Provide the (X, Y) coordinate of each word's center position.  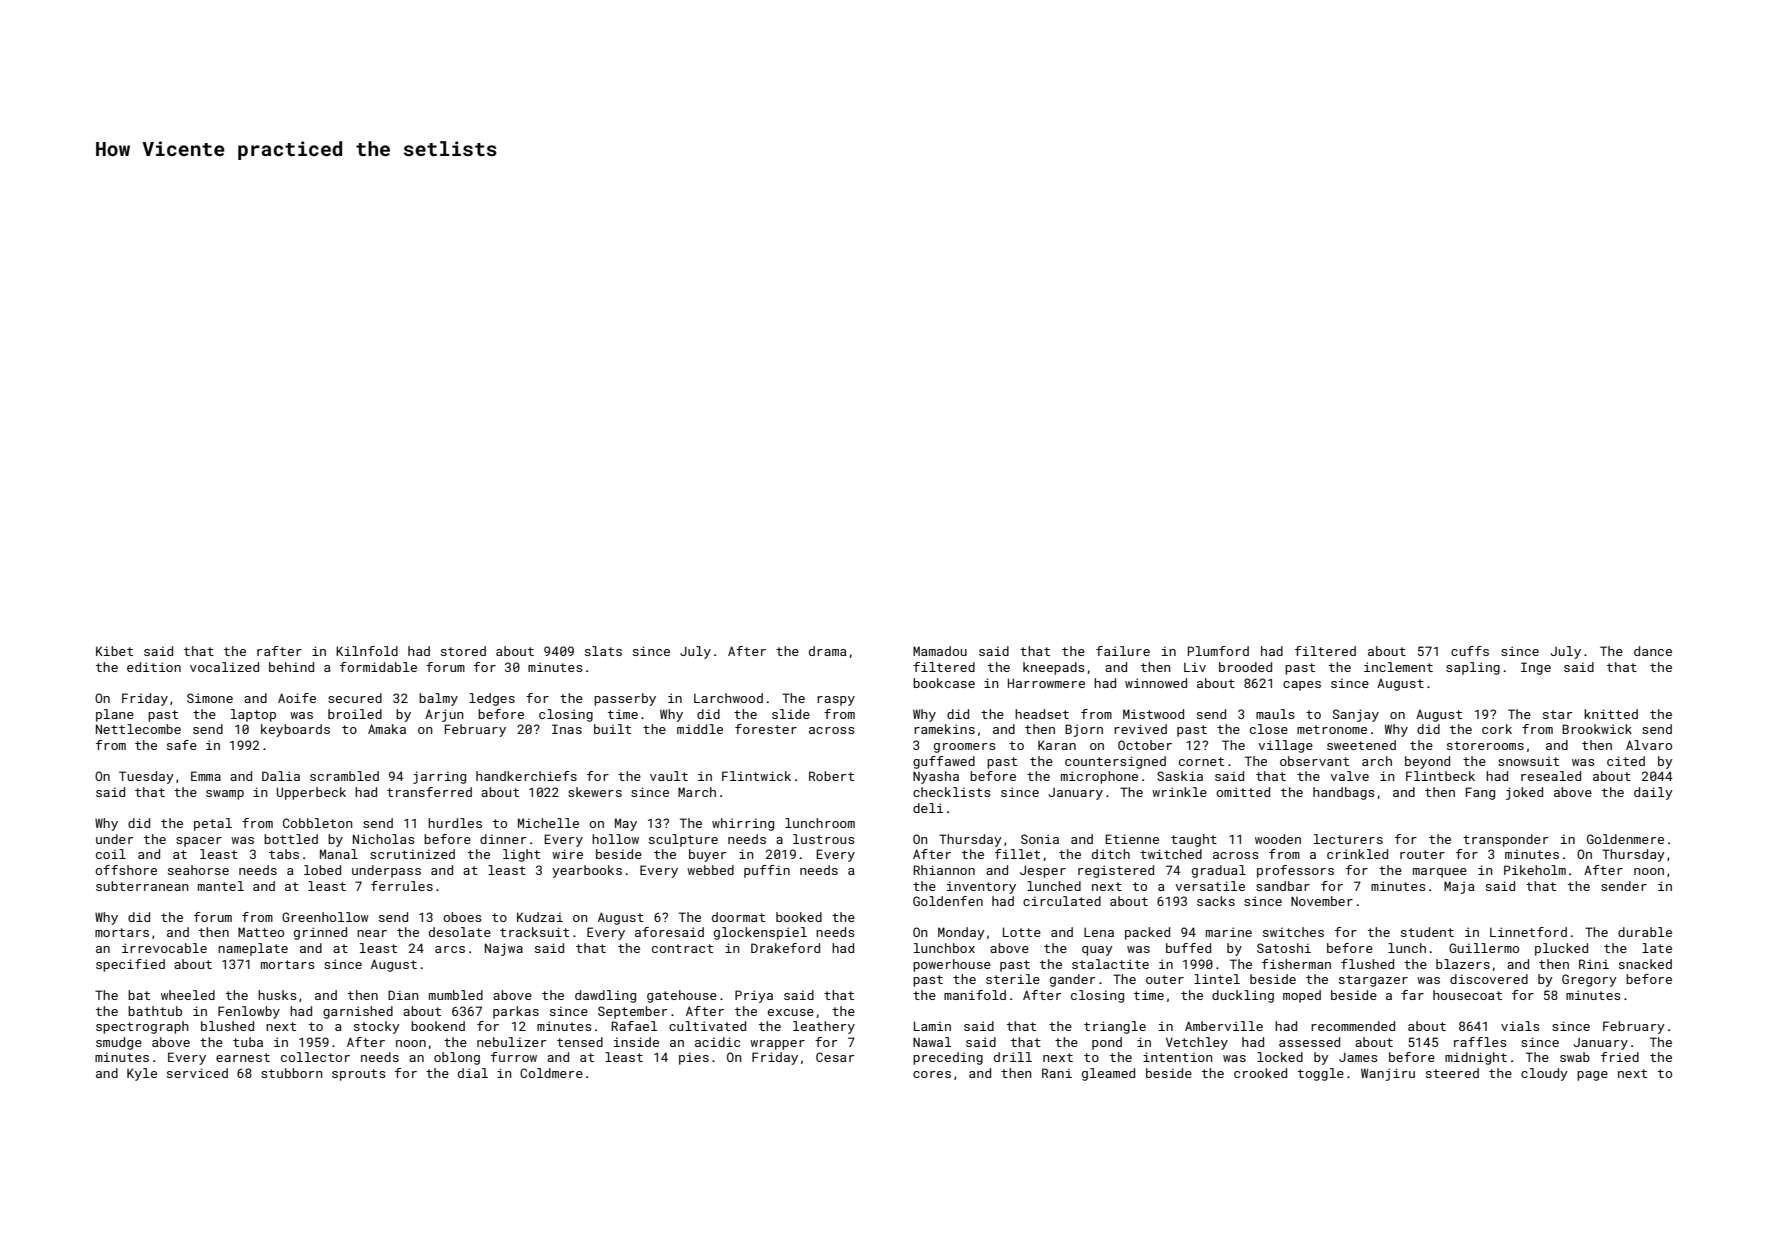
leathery (824, 1027)
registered (1116, 871)
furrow (514, 1057)
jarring (439, 777)
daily (1653, 793)
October (1145, 745)
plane (115, 715)
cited (1626, 761)
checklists (952, 792)
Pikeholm (1535, 870)
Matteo (261, 932)
